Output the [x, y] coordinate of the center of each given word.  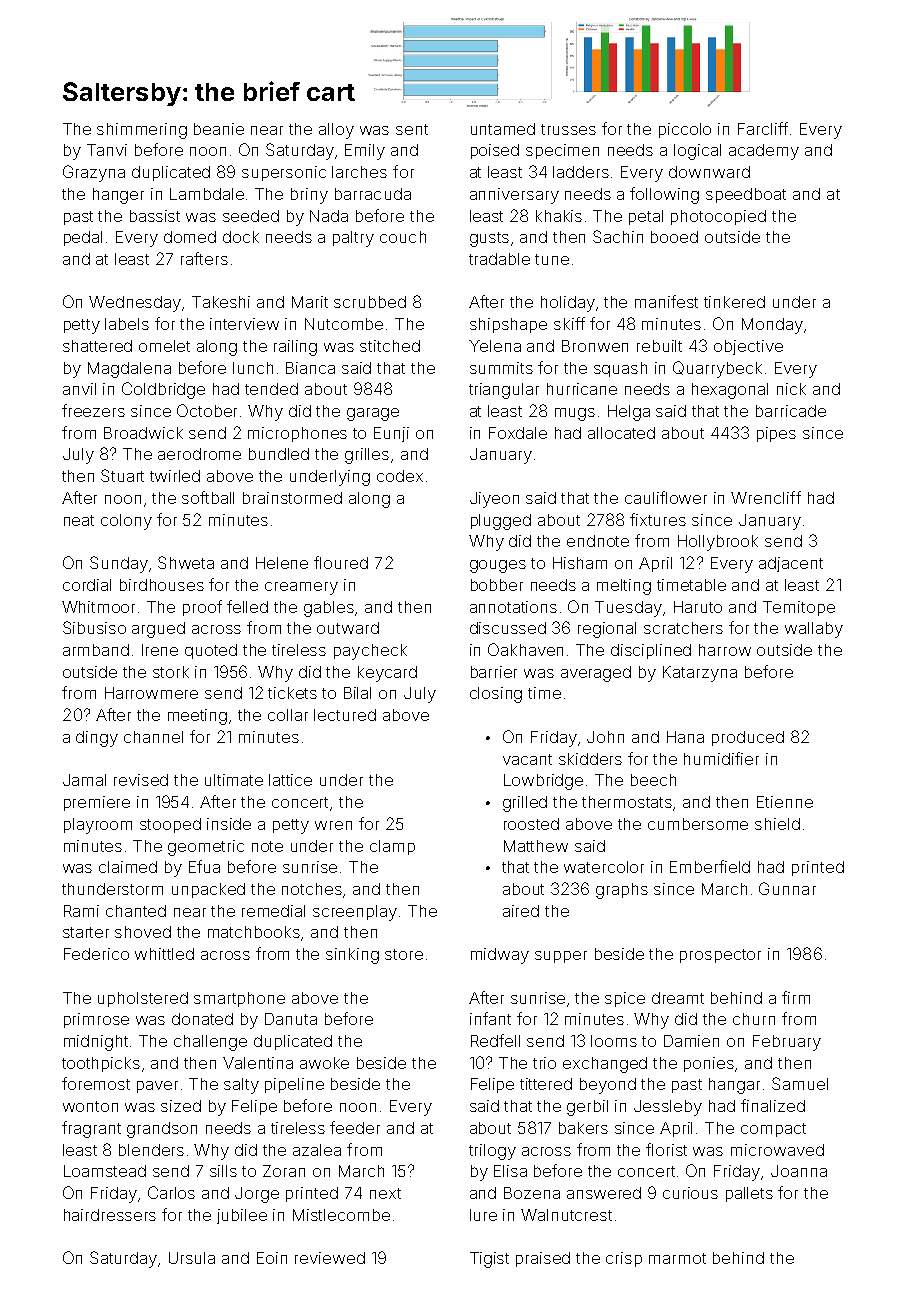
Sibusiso [94, 627]
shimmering [142, 131]
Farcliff [763, 128]
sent [412, 129]
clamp [392, 847]
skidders [590, 759]
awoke [324, 1063]
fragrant [91, 1129]
